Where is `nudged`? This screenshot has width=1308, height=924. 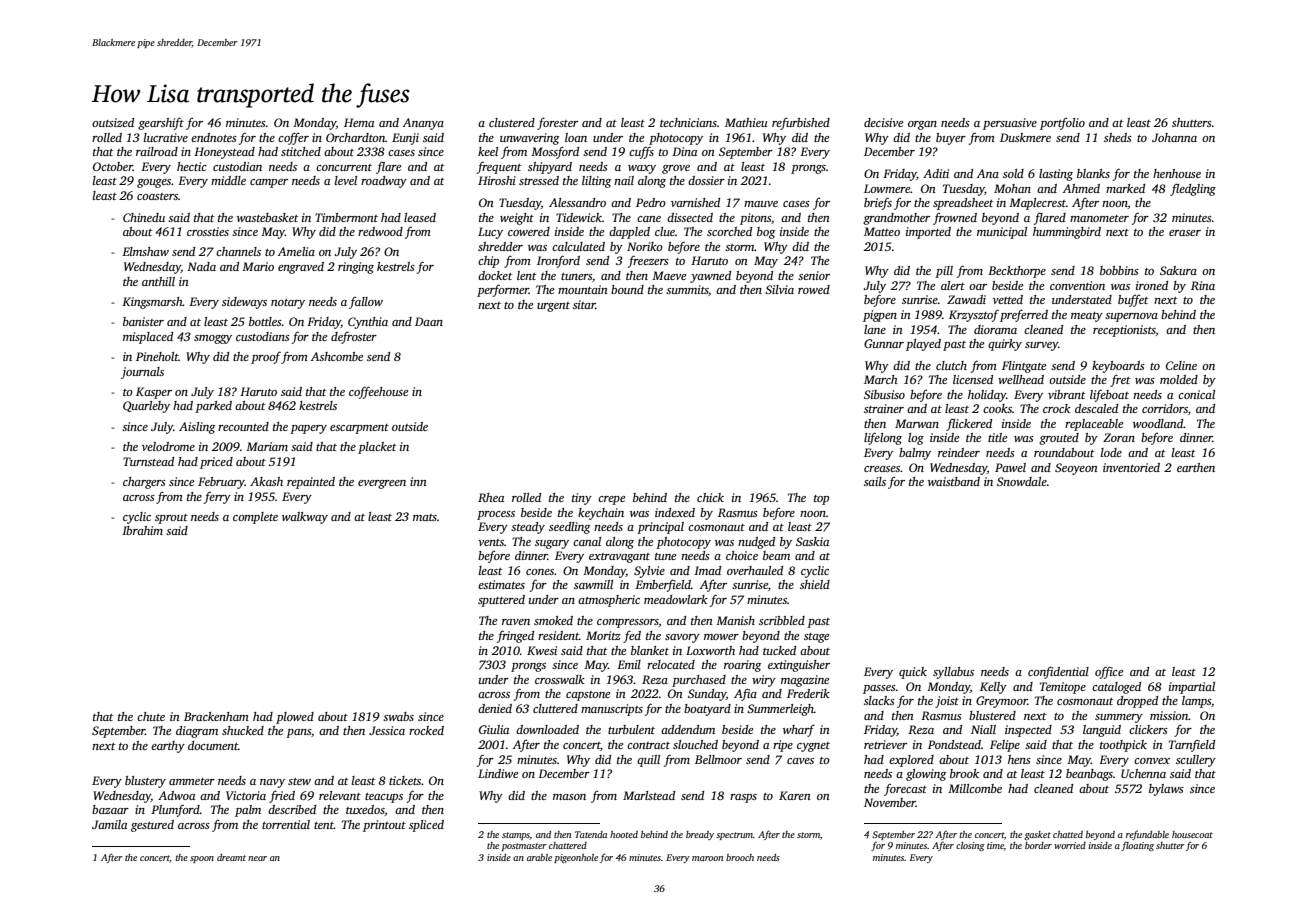 nudged is located at coordinates (756, 543).
